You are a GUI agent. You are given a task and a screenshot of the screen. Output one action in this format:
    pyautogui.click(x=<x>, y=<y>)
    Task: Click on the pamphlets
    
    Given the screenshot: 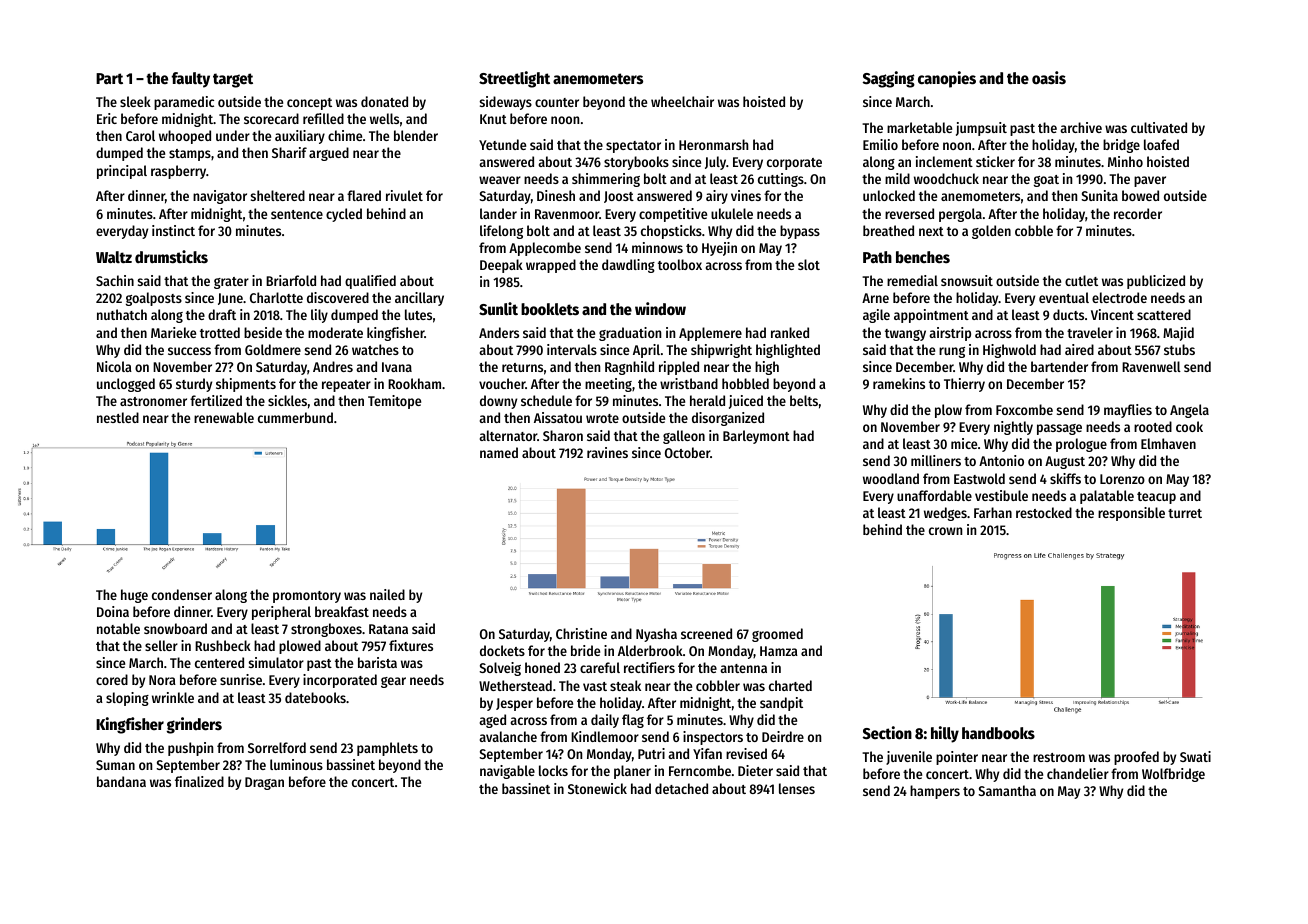 What is the action you would take?
    pyautogui.click(x=387, y=749)
